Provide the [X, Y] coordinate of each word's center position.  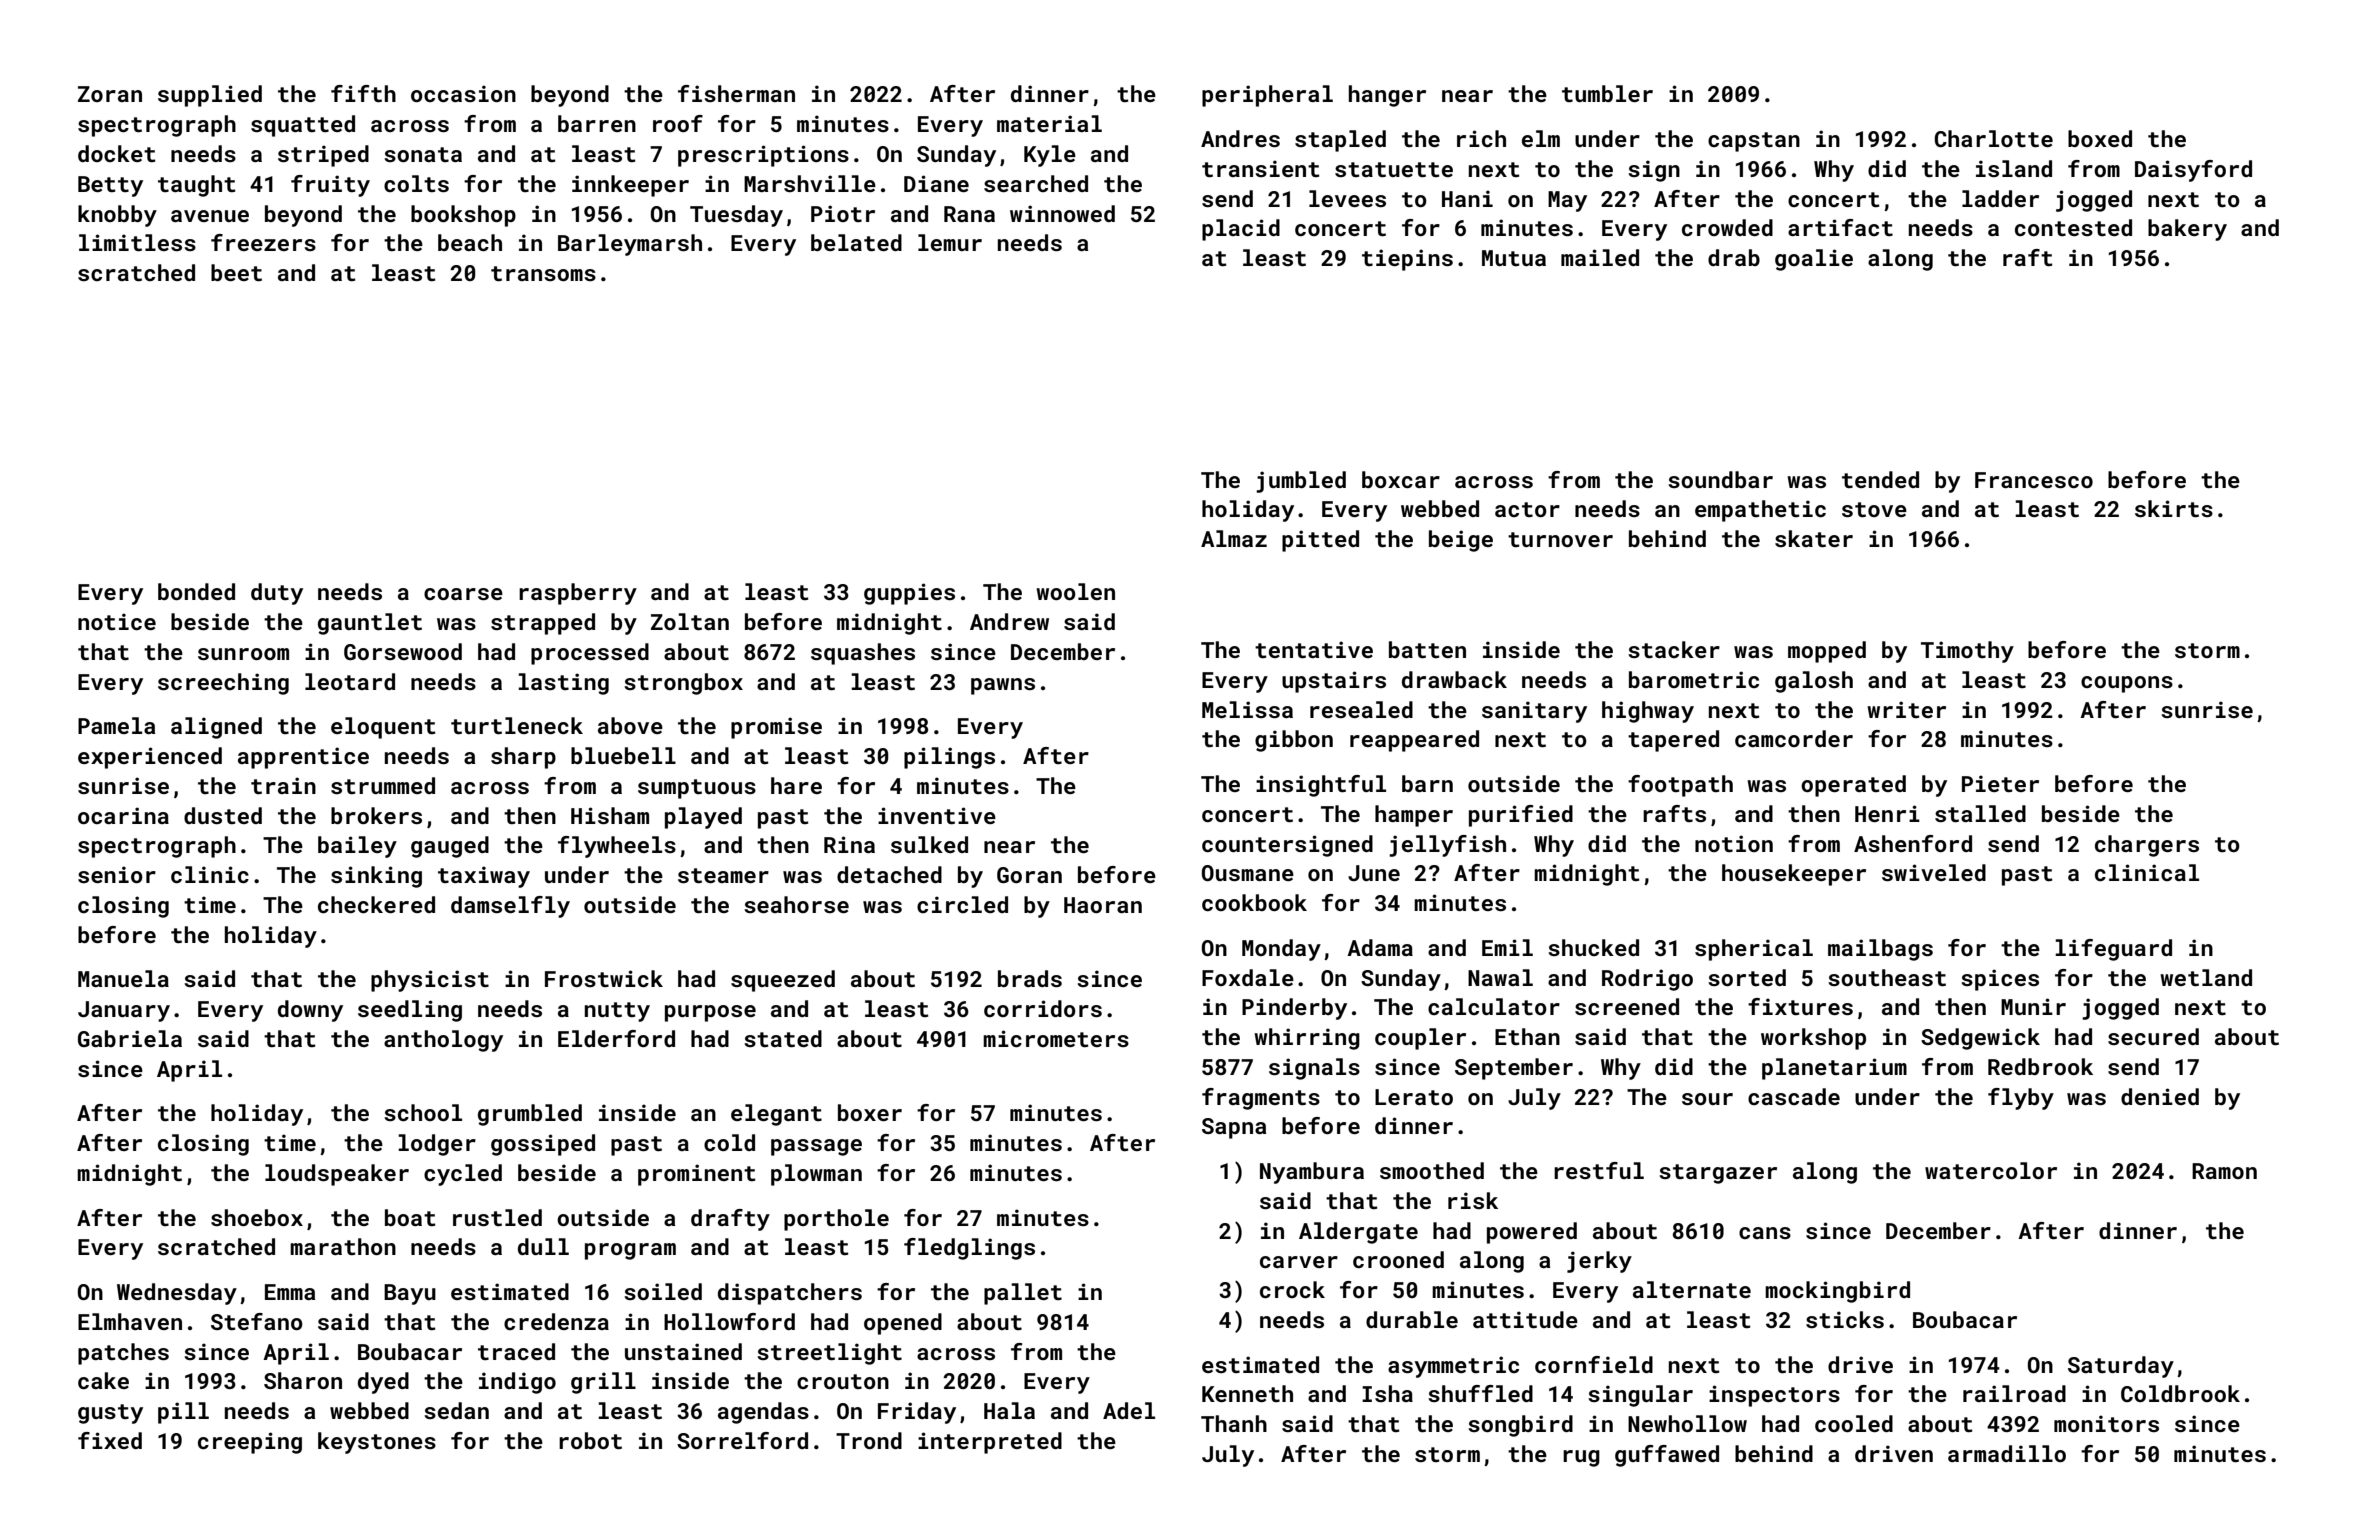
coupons [2127, 684]
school [423, 1112]
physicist [430, 981]
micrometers [1056, 1038]
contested [2073, 227]
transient [1260, 168]
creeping [250, 1443]
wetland [2206, 977]
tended [1880, 479]
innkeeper [630, 186]
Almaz [1234, 538]
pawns [1003, 686]
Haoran [1103, 905]
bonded [196, 591]
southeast [1887, 977]
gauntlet [370, 624]
